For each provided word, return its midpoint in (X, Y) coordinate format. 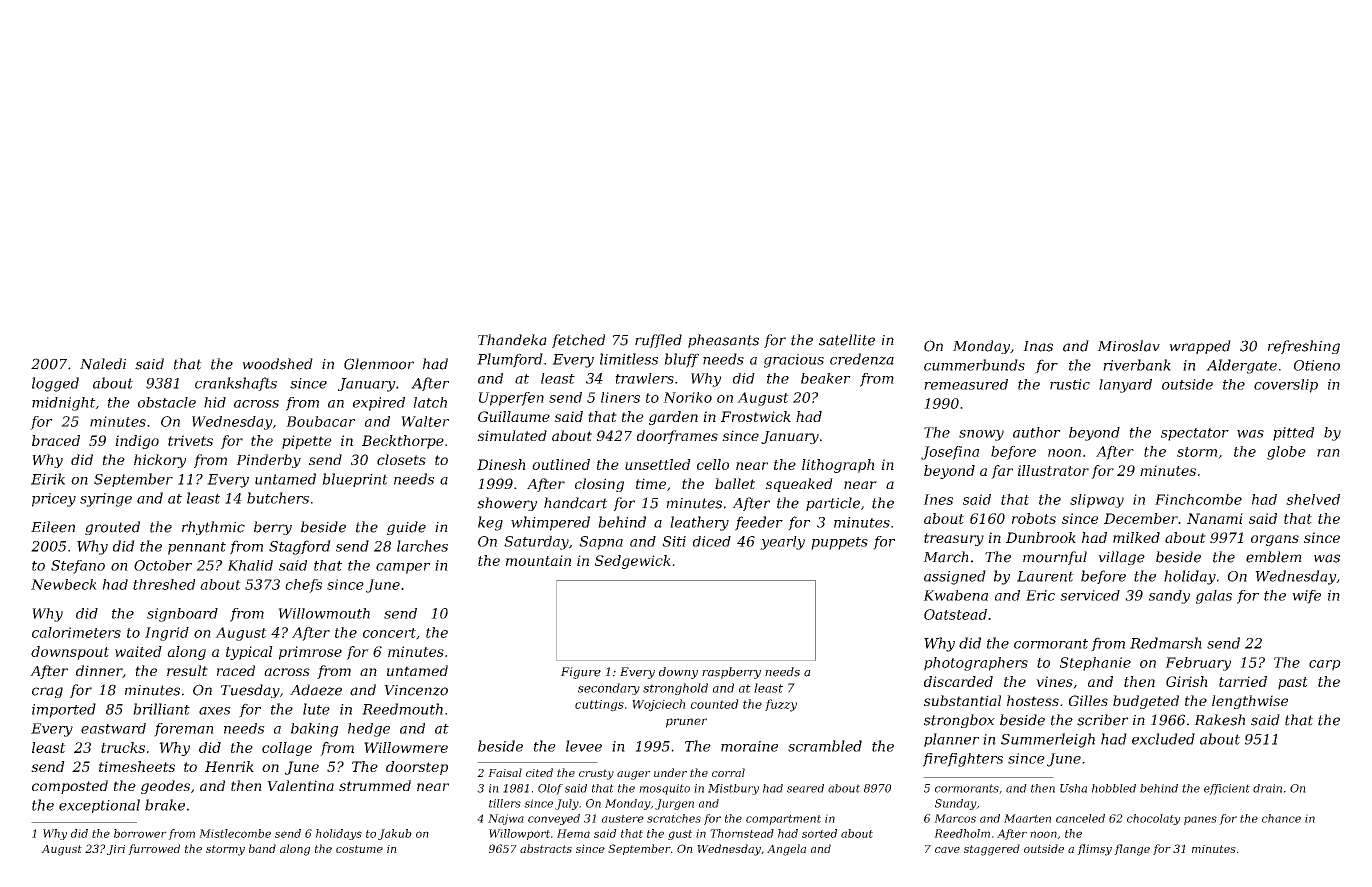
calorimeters (76, 632)
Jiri (116, 849)
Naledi (103, 364)
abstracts (546, 848)
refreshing (1304, 347)
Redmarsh (1166, 643)
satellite (847, 340)
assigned (955, 577)
